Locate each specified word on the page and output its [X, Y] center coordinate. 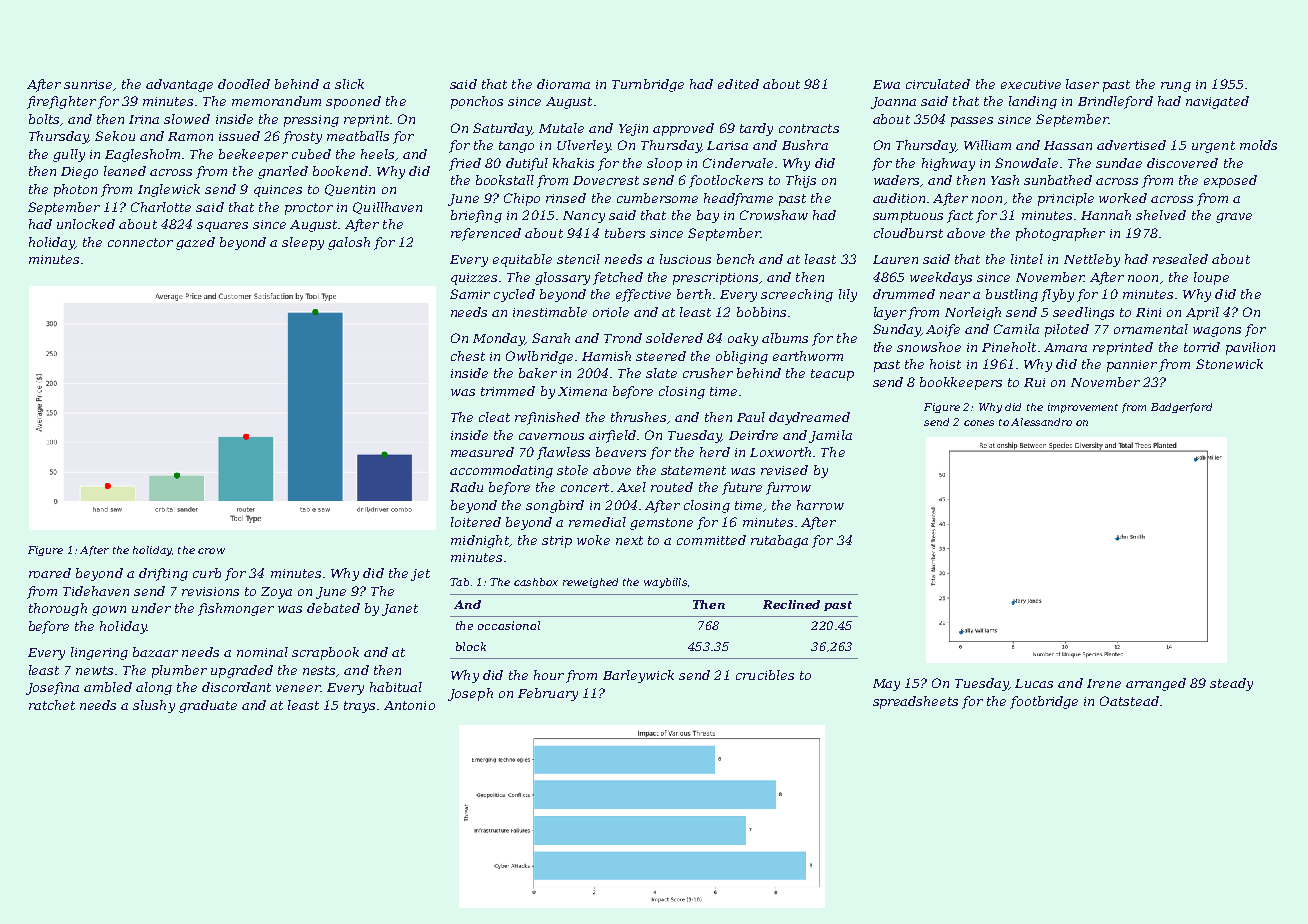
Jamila [830, 436]
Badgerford [1181, 408]
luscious [685, 259]
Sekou [115, 136]
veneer [298, 688]
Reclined [791, 604]
